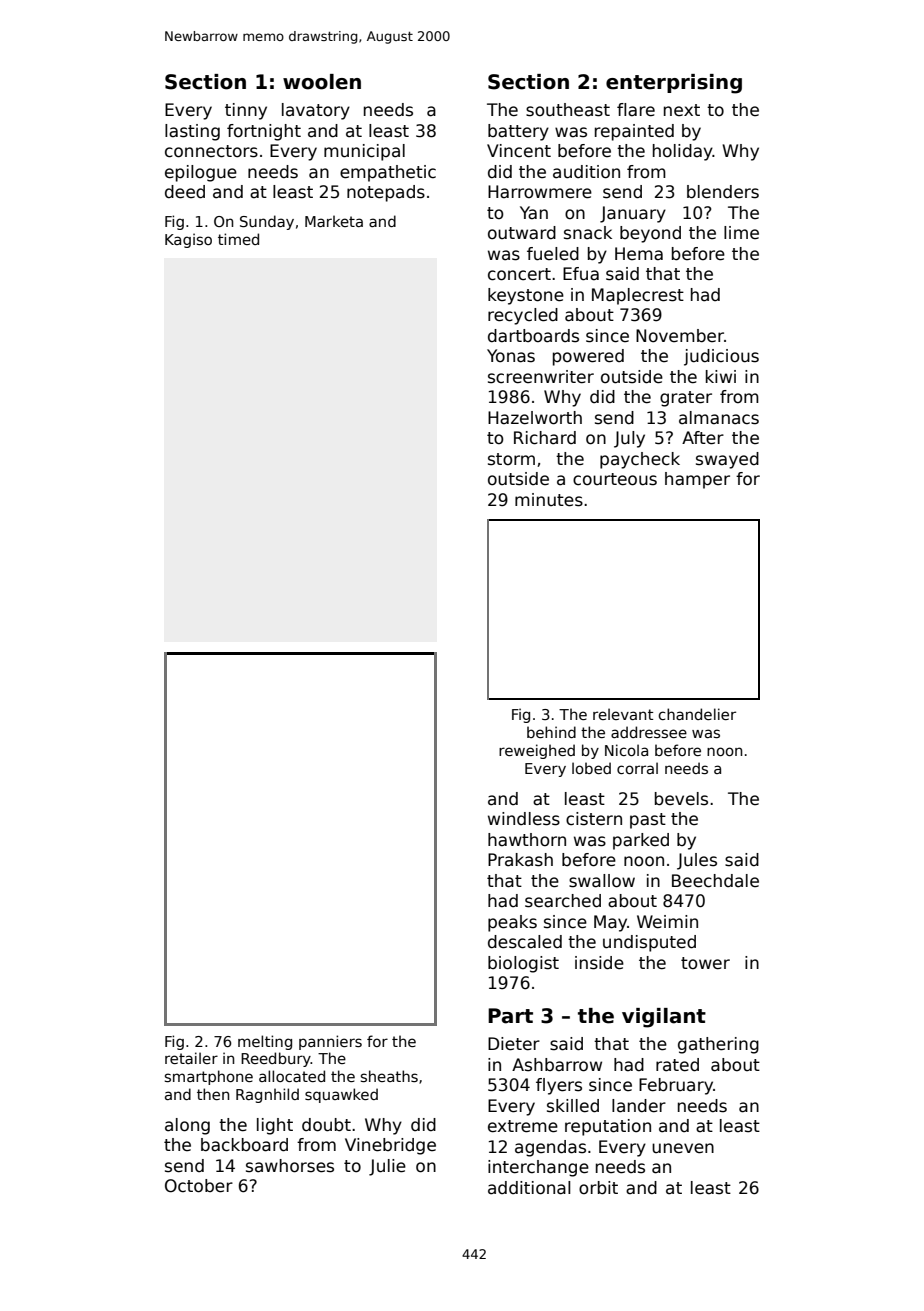  I want to click on behind, so click(551, 732).
